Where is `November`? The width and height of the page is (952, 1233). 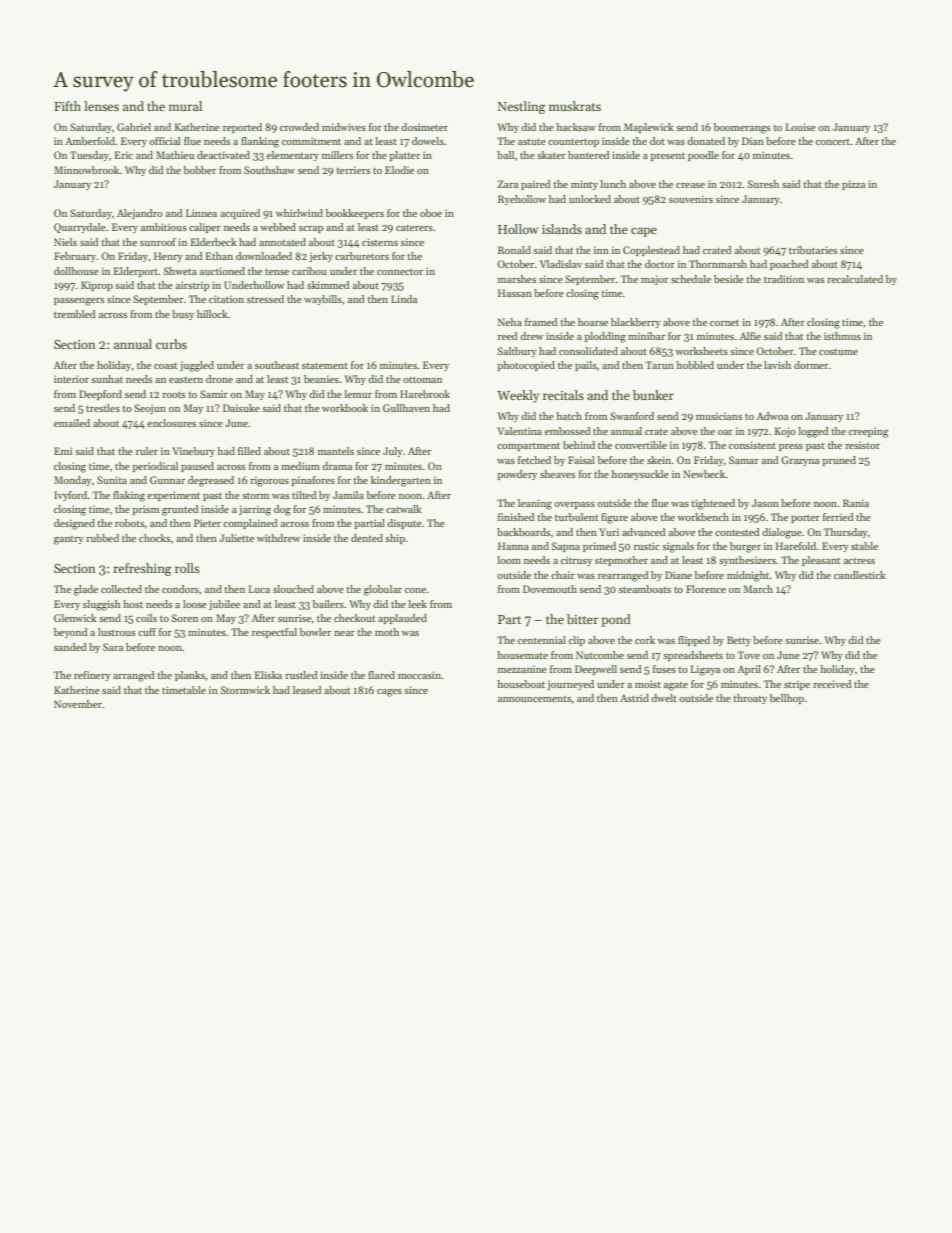 November is located at coordinates (78, 704).
